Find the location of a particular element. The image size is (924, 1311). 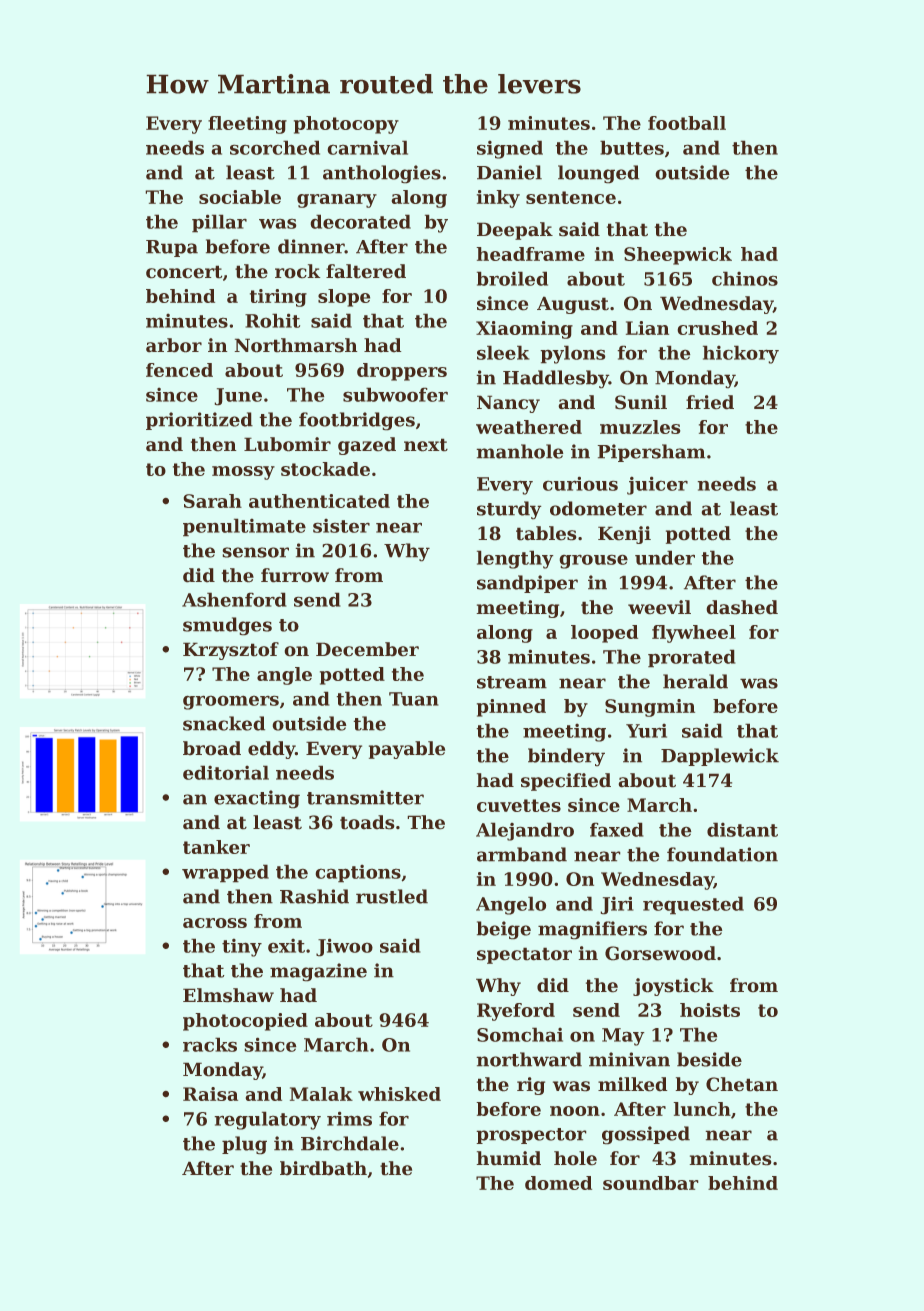

humid is located at coordinates (509, 1158).
